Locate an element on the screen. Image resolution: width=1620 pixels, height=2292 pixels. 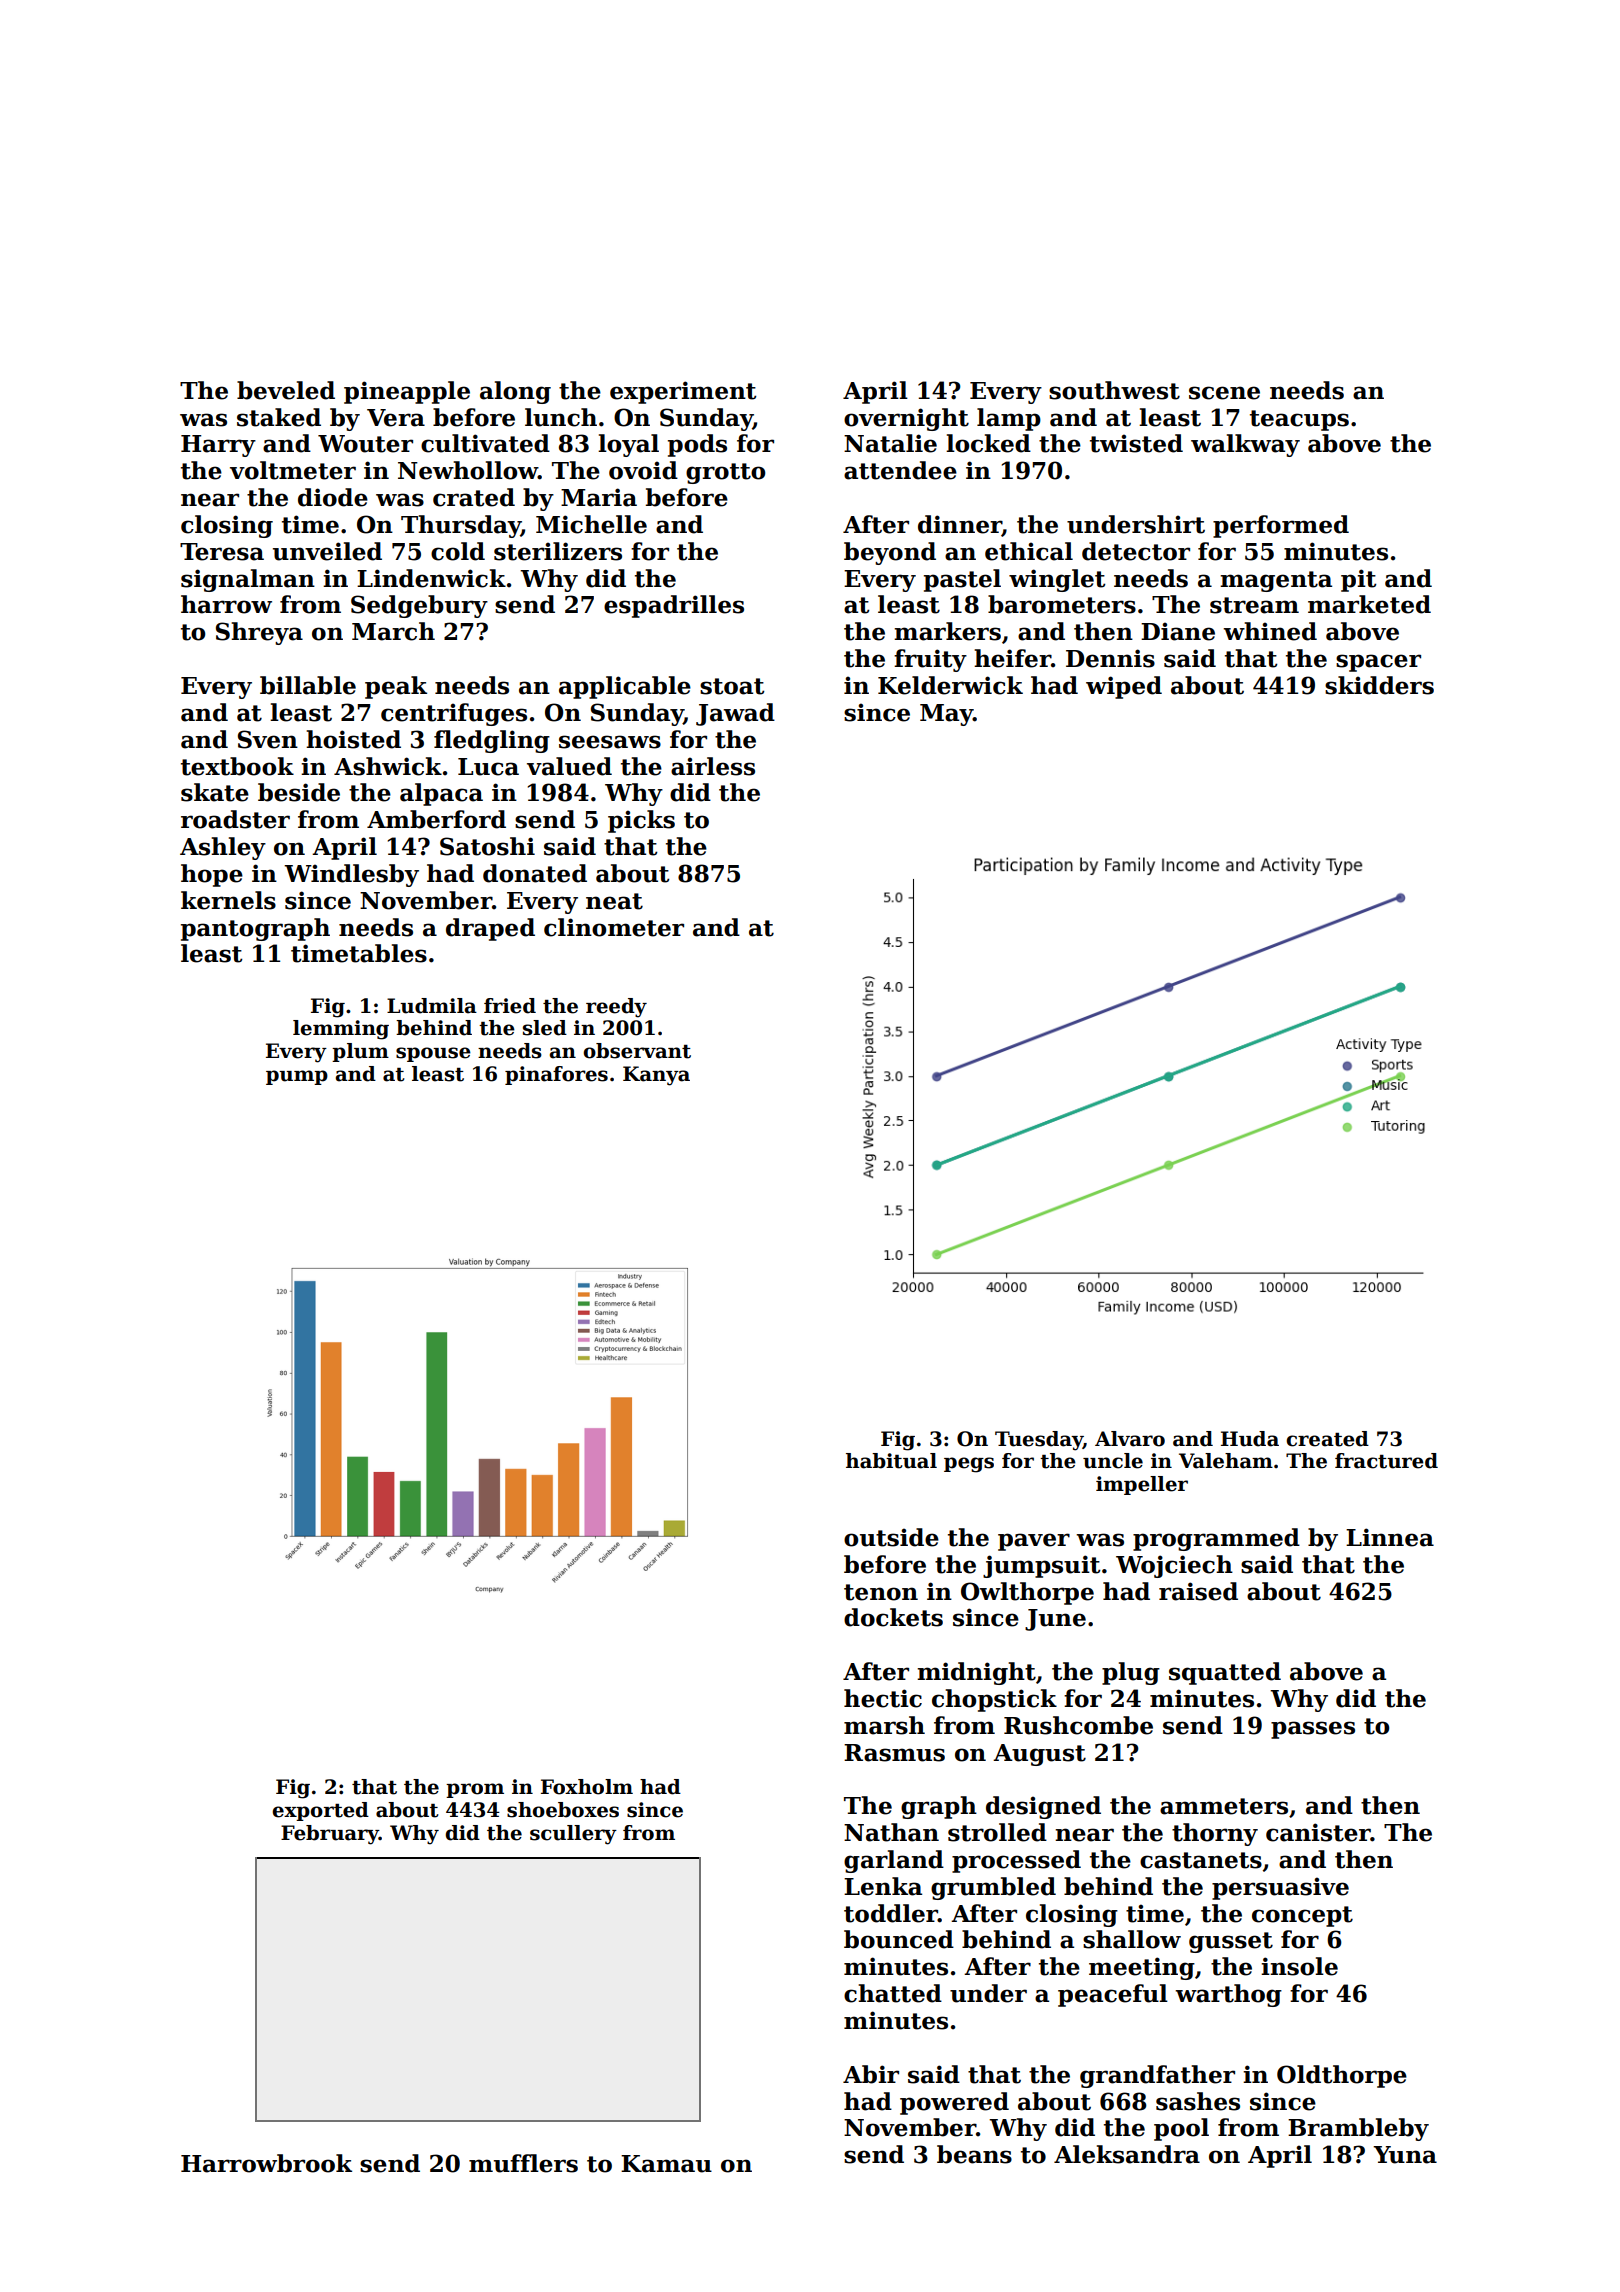
Harry is located at coordinates (218, 446).
